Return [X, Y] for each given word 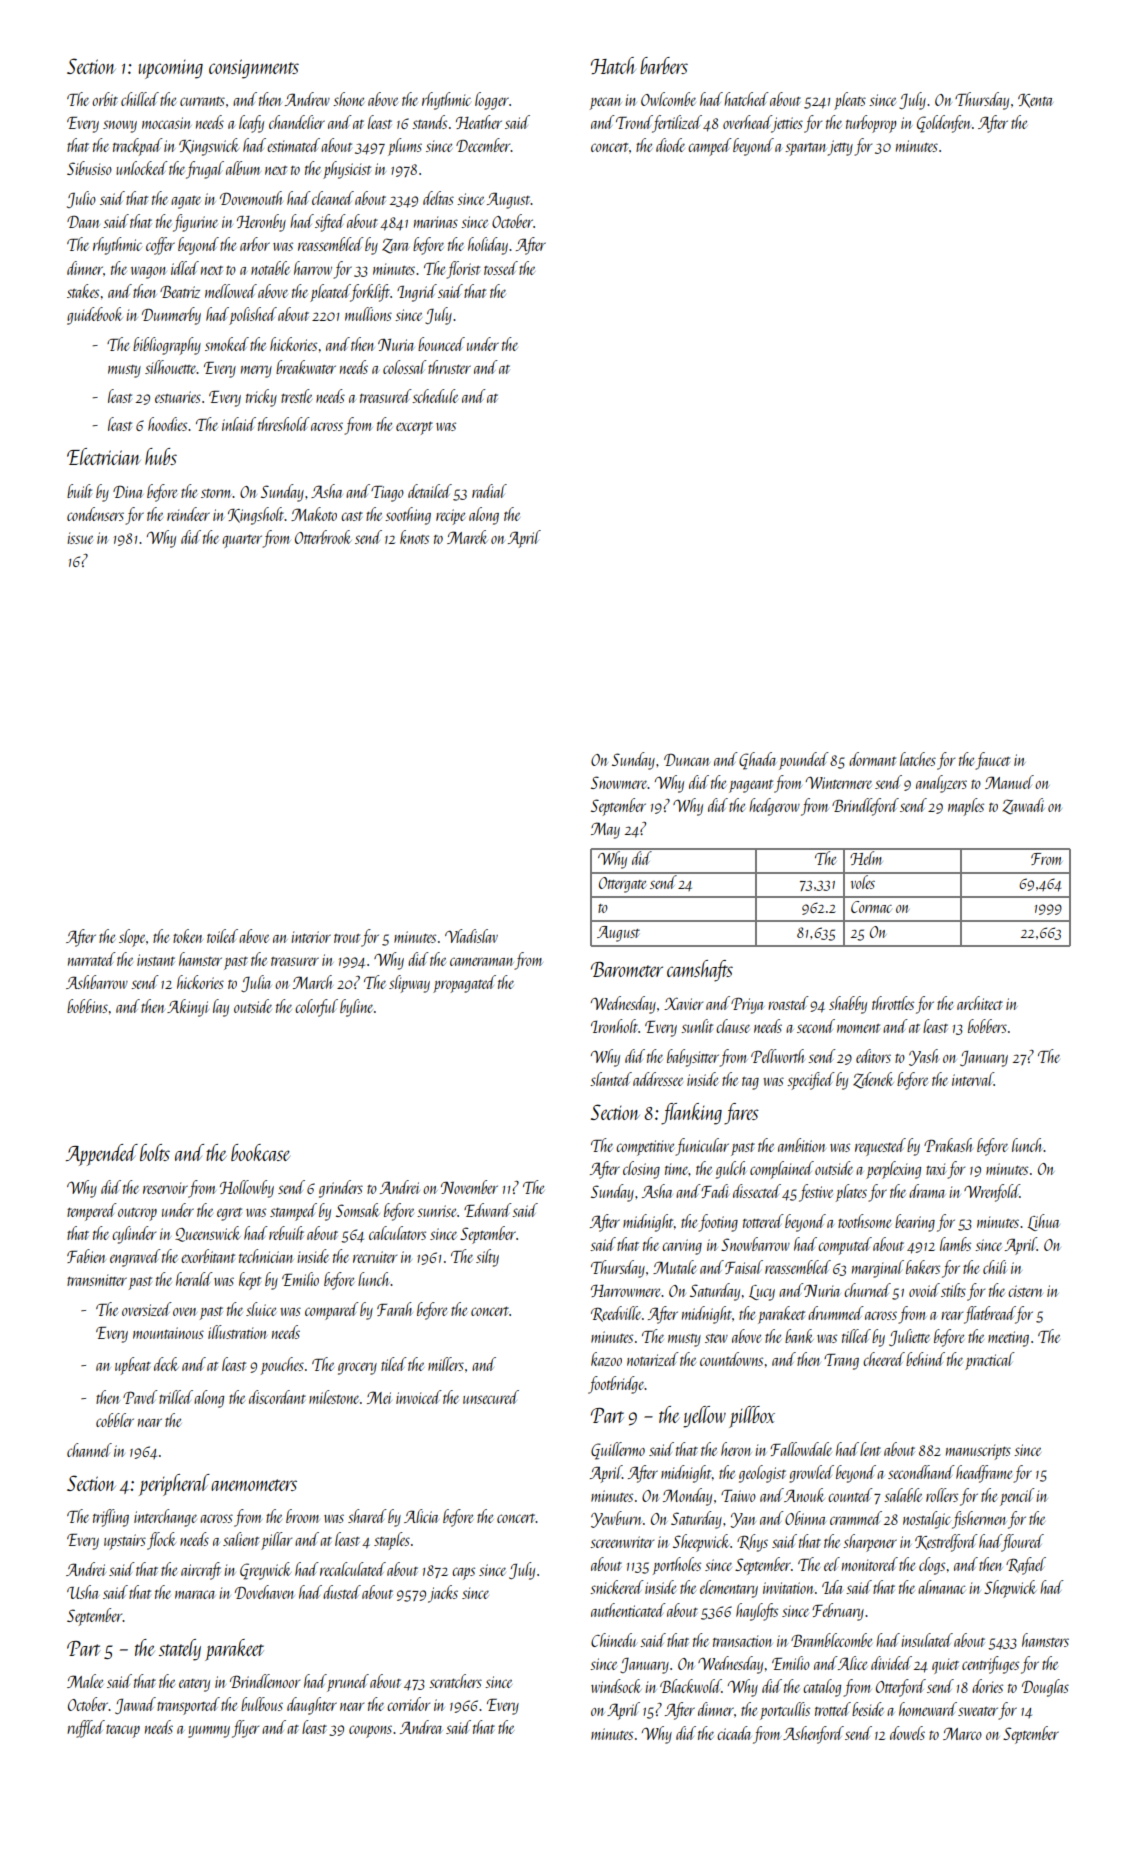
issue [80, 538]
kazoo [606, 1359]
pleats [850, 101]
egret [229, 1214]
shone [348, 99]
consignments [254, 69]
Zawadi [1024, 806]
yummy [209, 1732]
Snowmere [619, 782]
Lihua [1043, 1222]
